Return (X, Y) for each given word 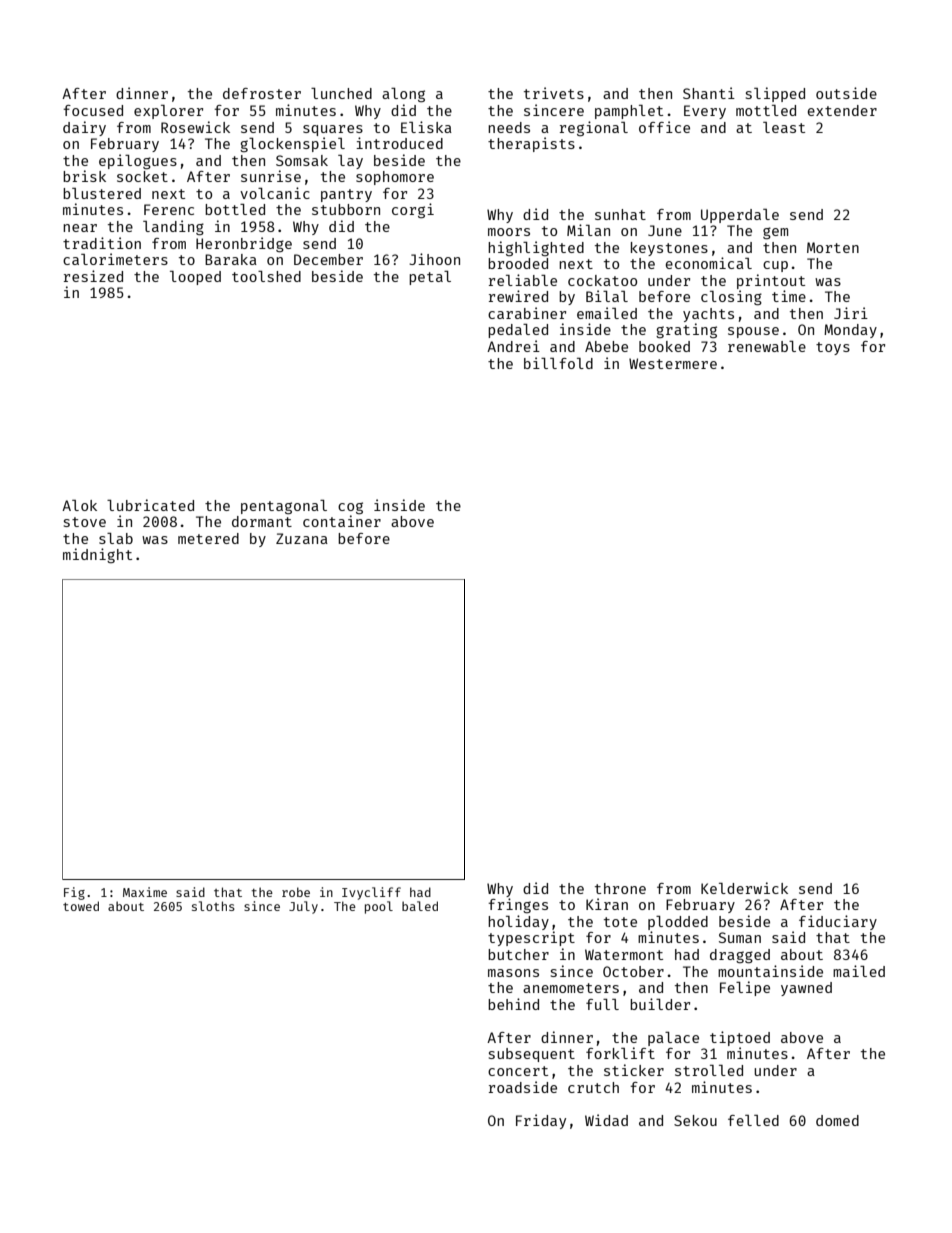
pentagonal (284, 507)
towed (81, 906)
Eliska (426, 127)
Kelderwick (744, 888)
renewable (767, 346)
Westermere (673, 363)
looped (195, 278)
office (664, 127)
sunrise (271, 176)
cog (350, 508)
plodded (678, 923)
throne (620, 888)
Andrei (513, 346)
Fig (74, 893)
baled (420, 906)
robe (296, 892)
